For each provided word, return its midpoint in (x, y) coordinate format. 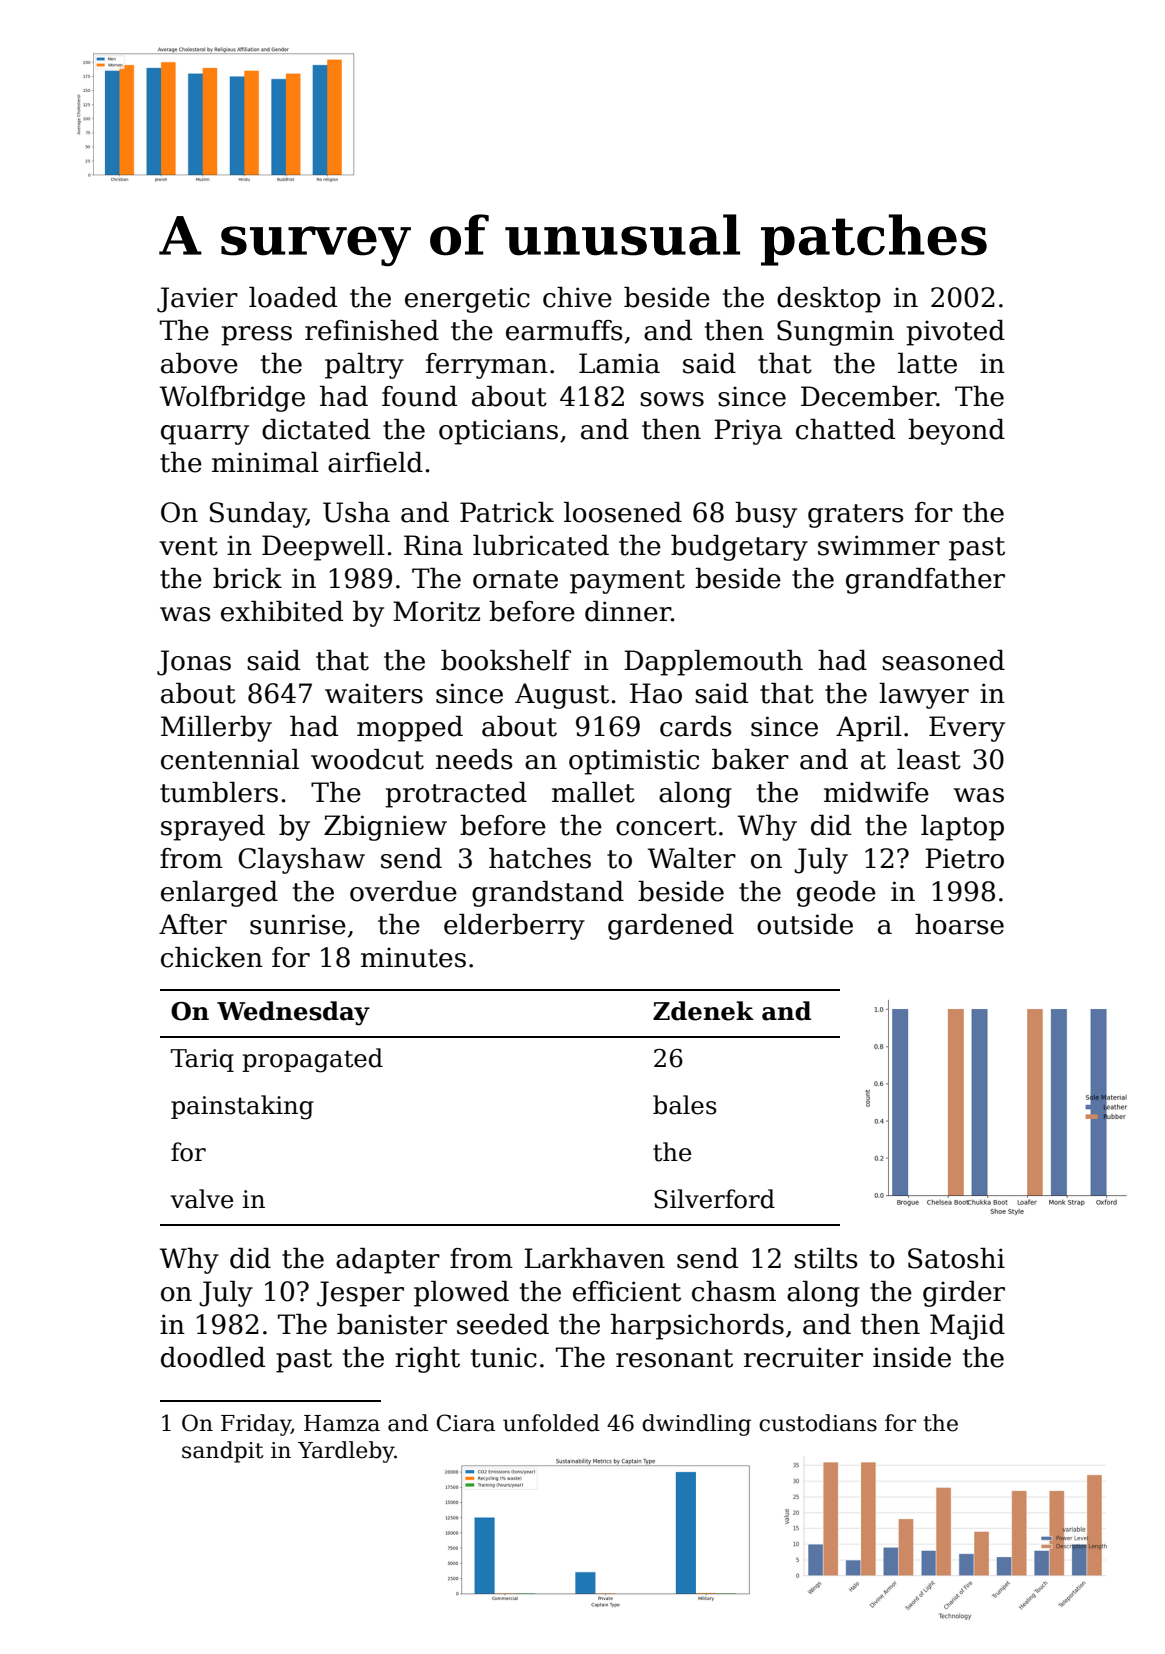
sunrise (298, 924)
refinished (372, 330)
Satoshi (956, 1258)
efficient (627, 1291)
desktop (829, 300)
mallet (593, 792)
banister (392, 1324)
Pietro (964, 858)
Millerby (216, 729)
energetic (467, 300)
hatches (540, 858)
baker (750, 759)
